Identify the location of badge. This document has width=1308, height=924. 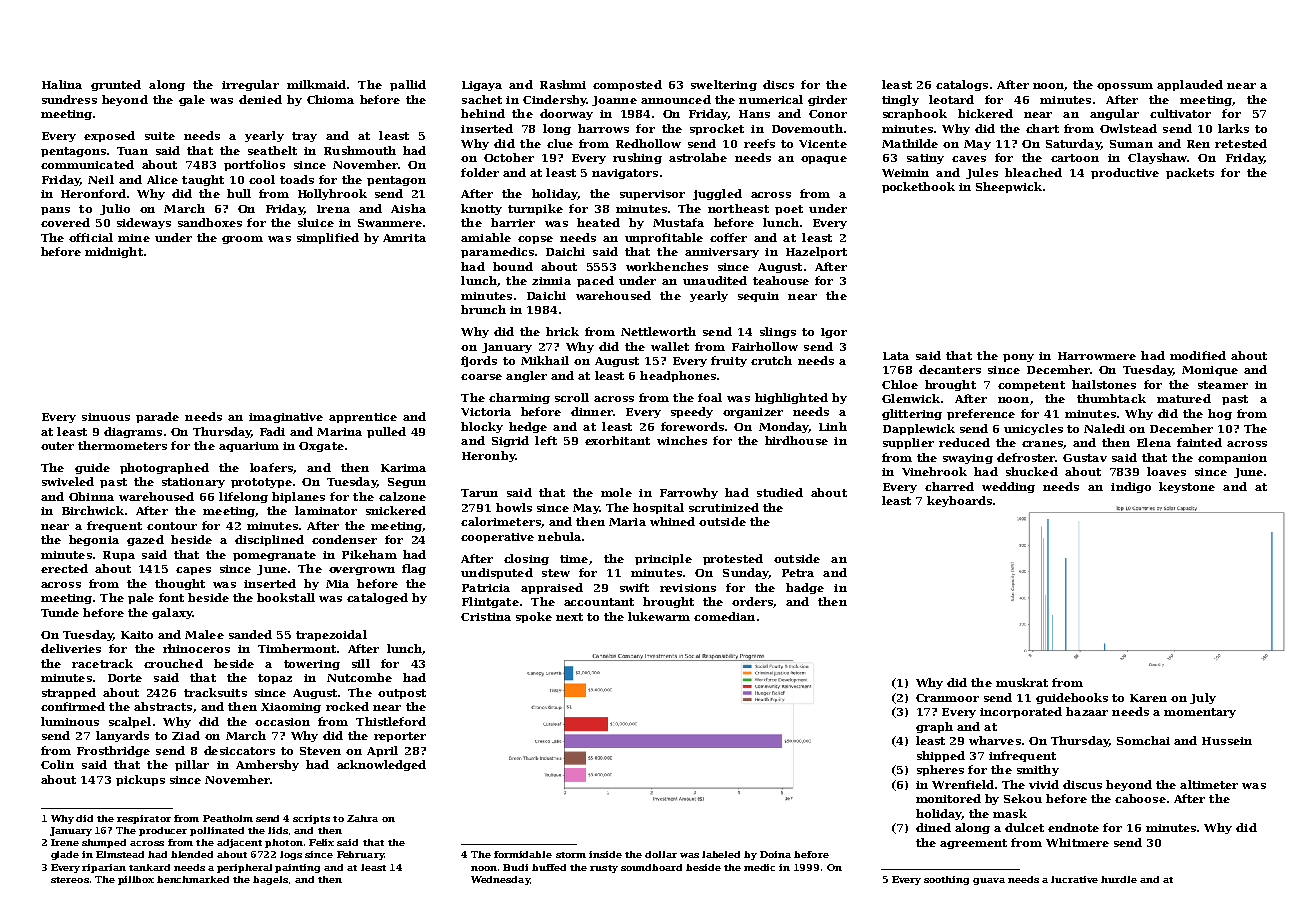
(805, 588).
